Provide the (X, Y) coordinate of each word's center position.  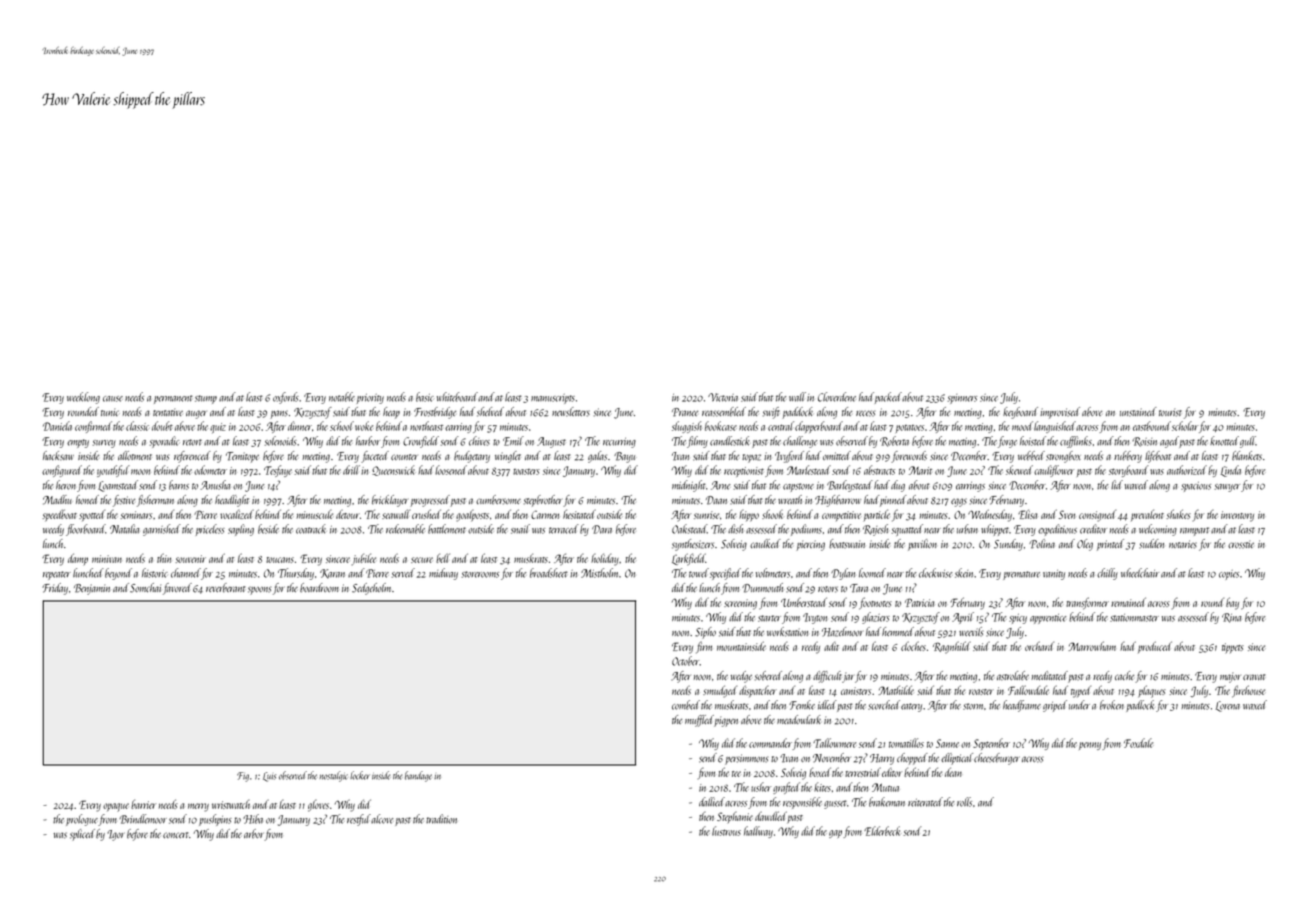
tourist (1170, 412)
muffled (699, 721)
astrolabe (1013, 676)
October (685, 661)
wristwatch (231, 804)
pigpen (726, 721)
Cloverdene (837, 397)
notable (342, 397)
